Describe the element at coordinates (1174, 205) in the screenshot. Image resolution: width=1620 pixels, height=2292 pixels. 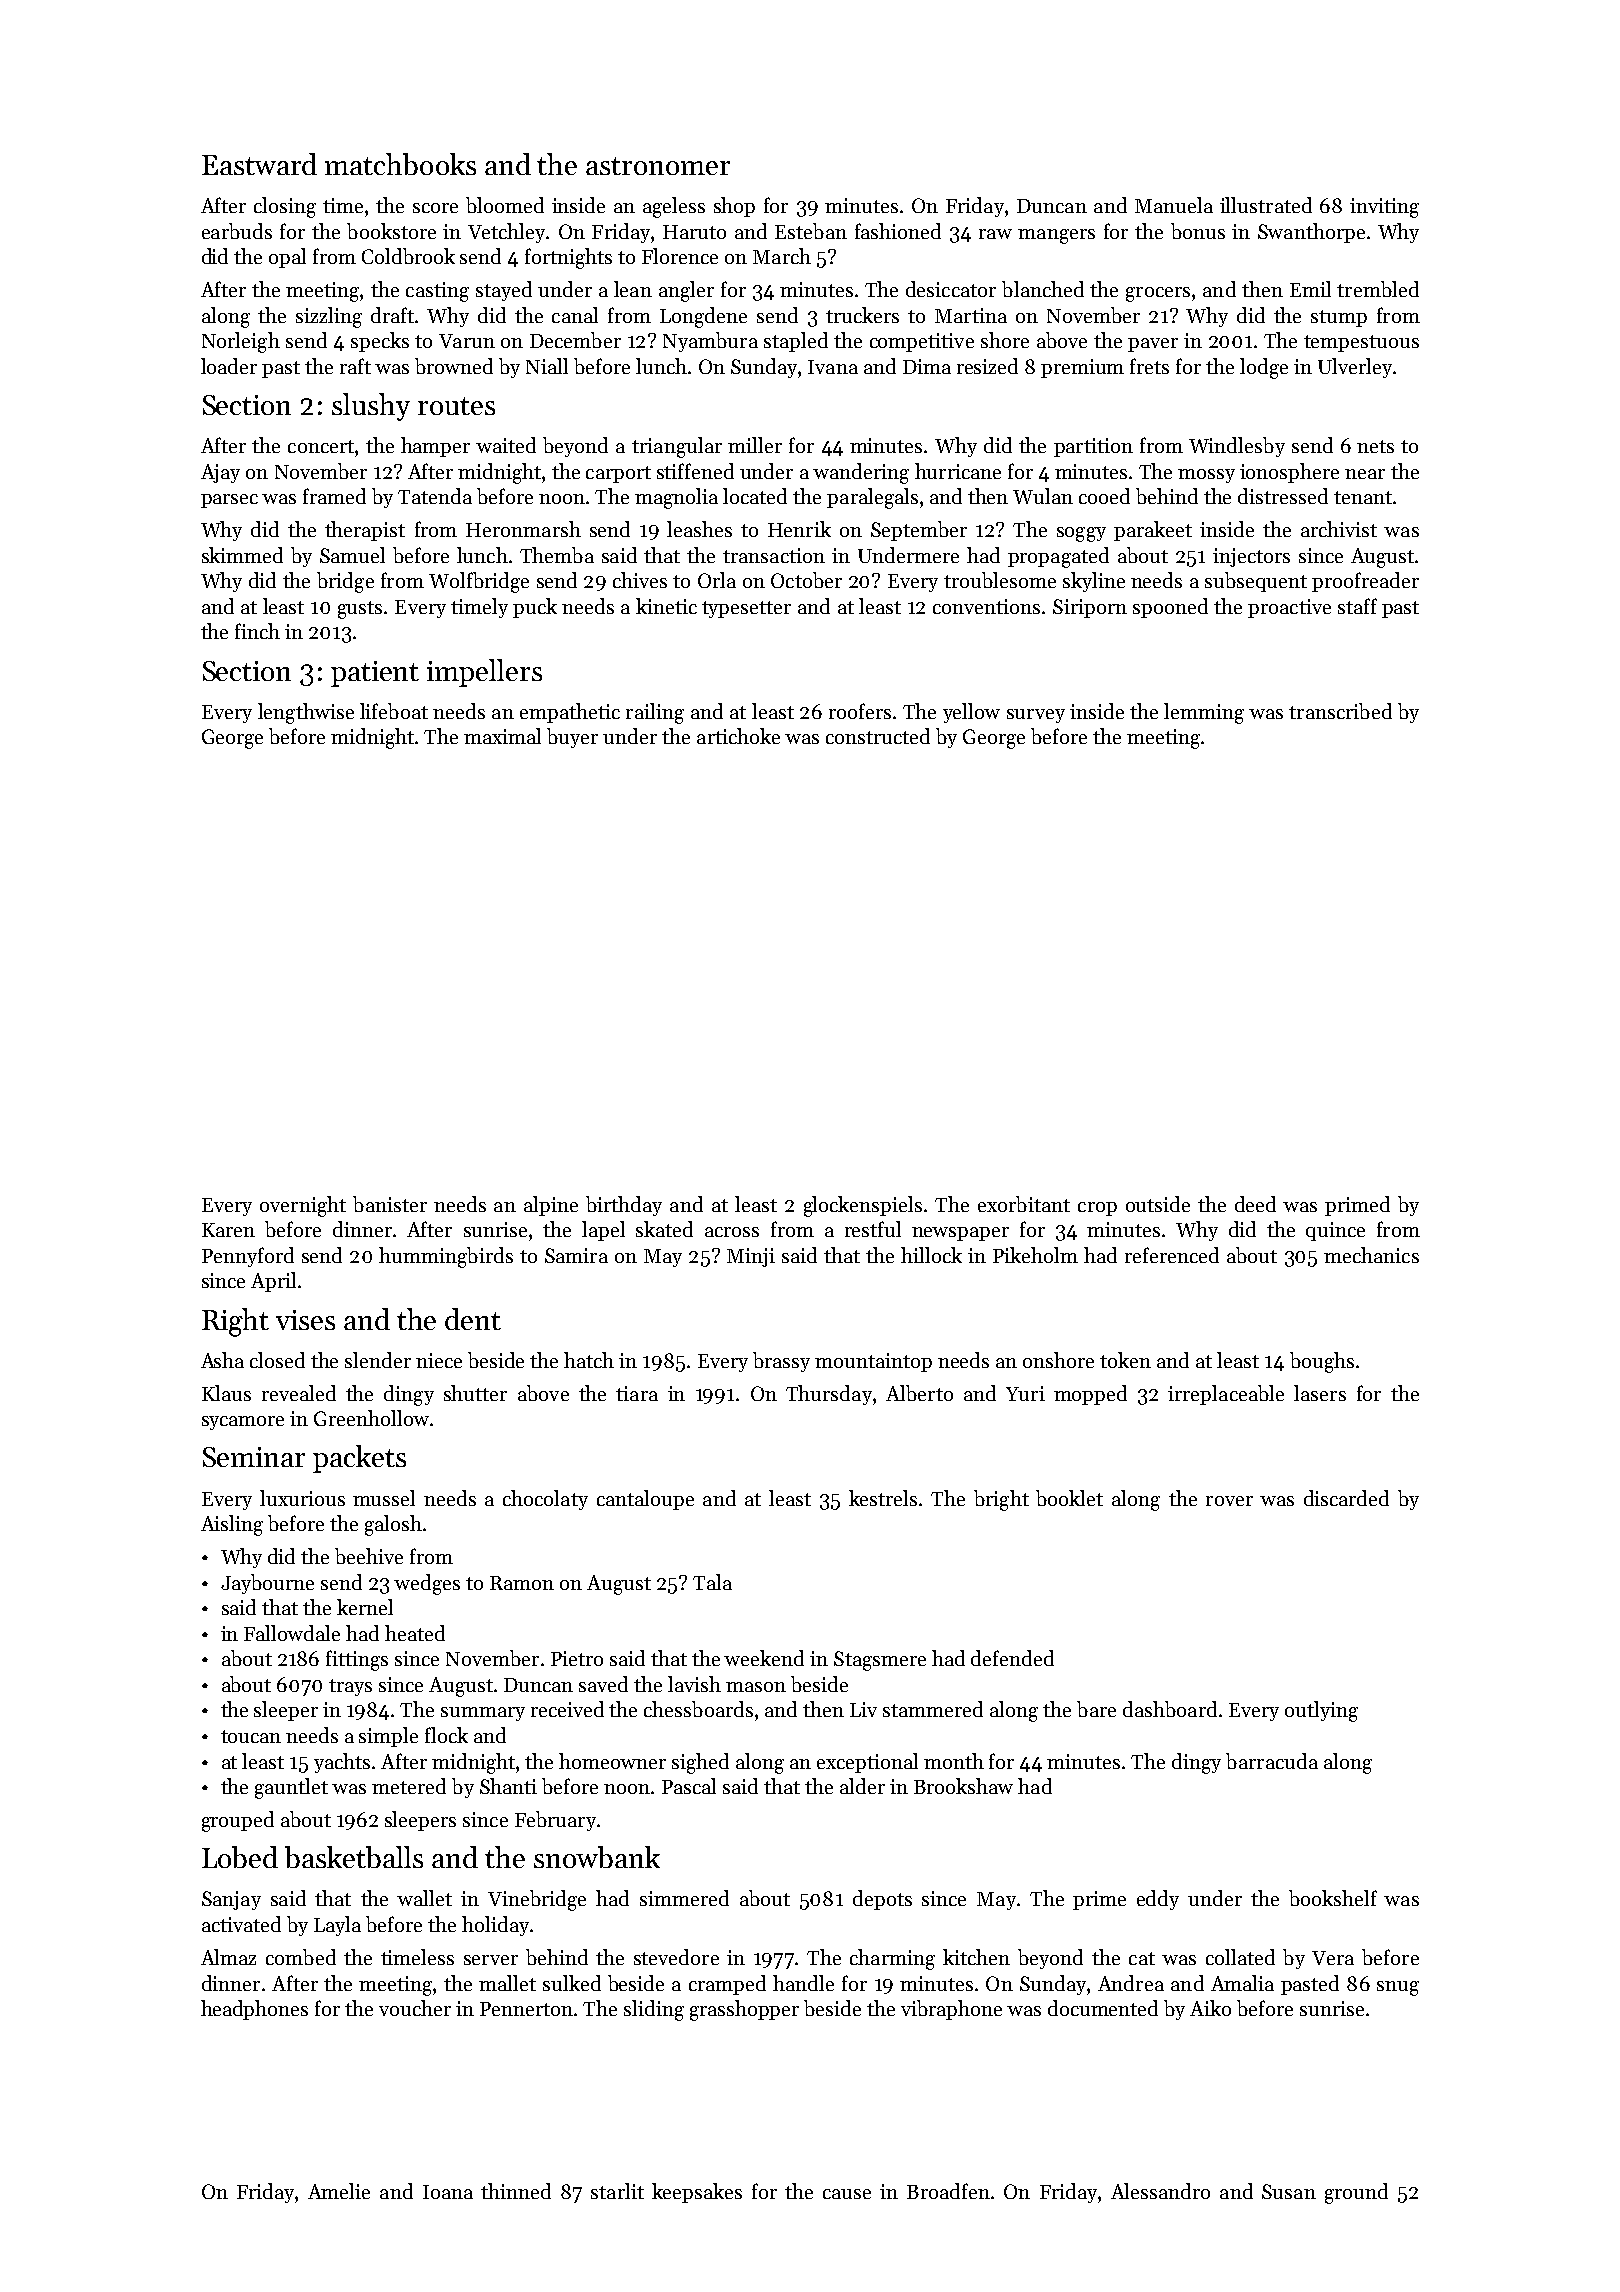
I see `Manuela` at that location.
